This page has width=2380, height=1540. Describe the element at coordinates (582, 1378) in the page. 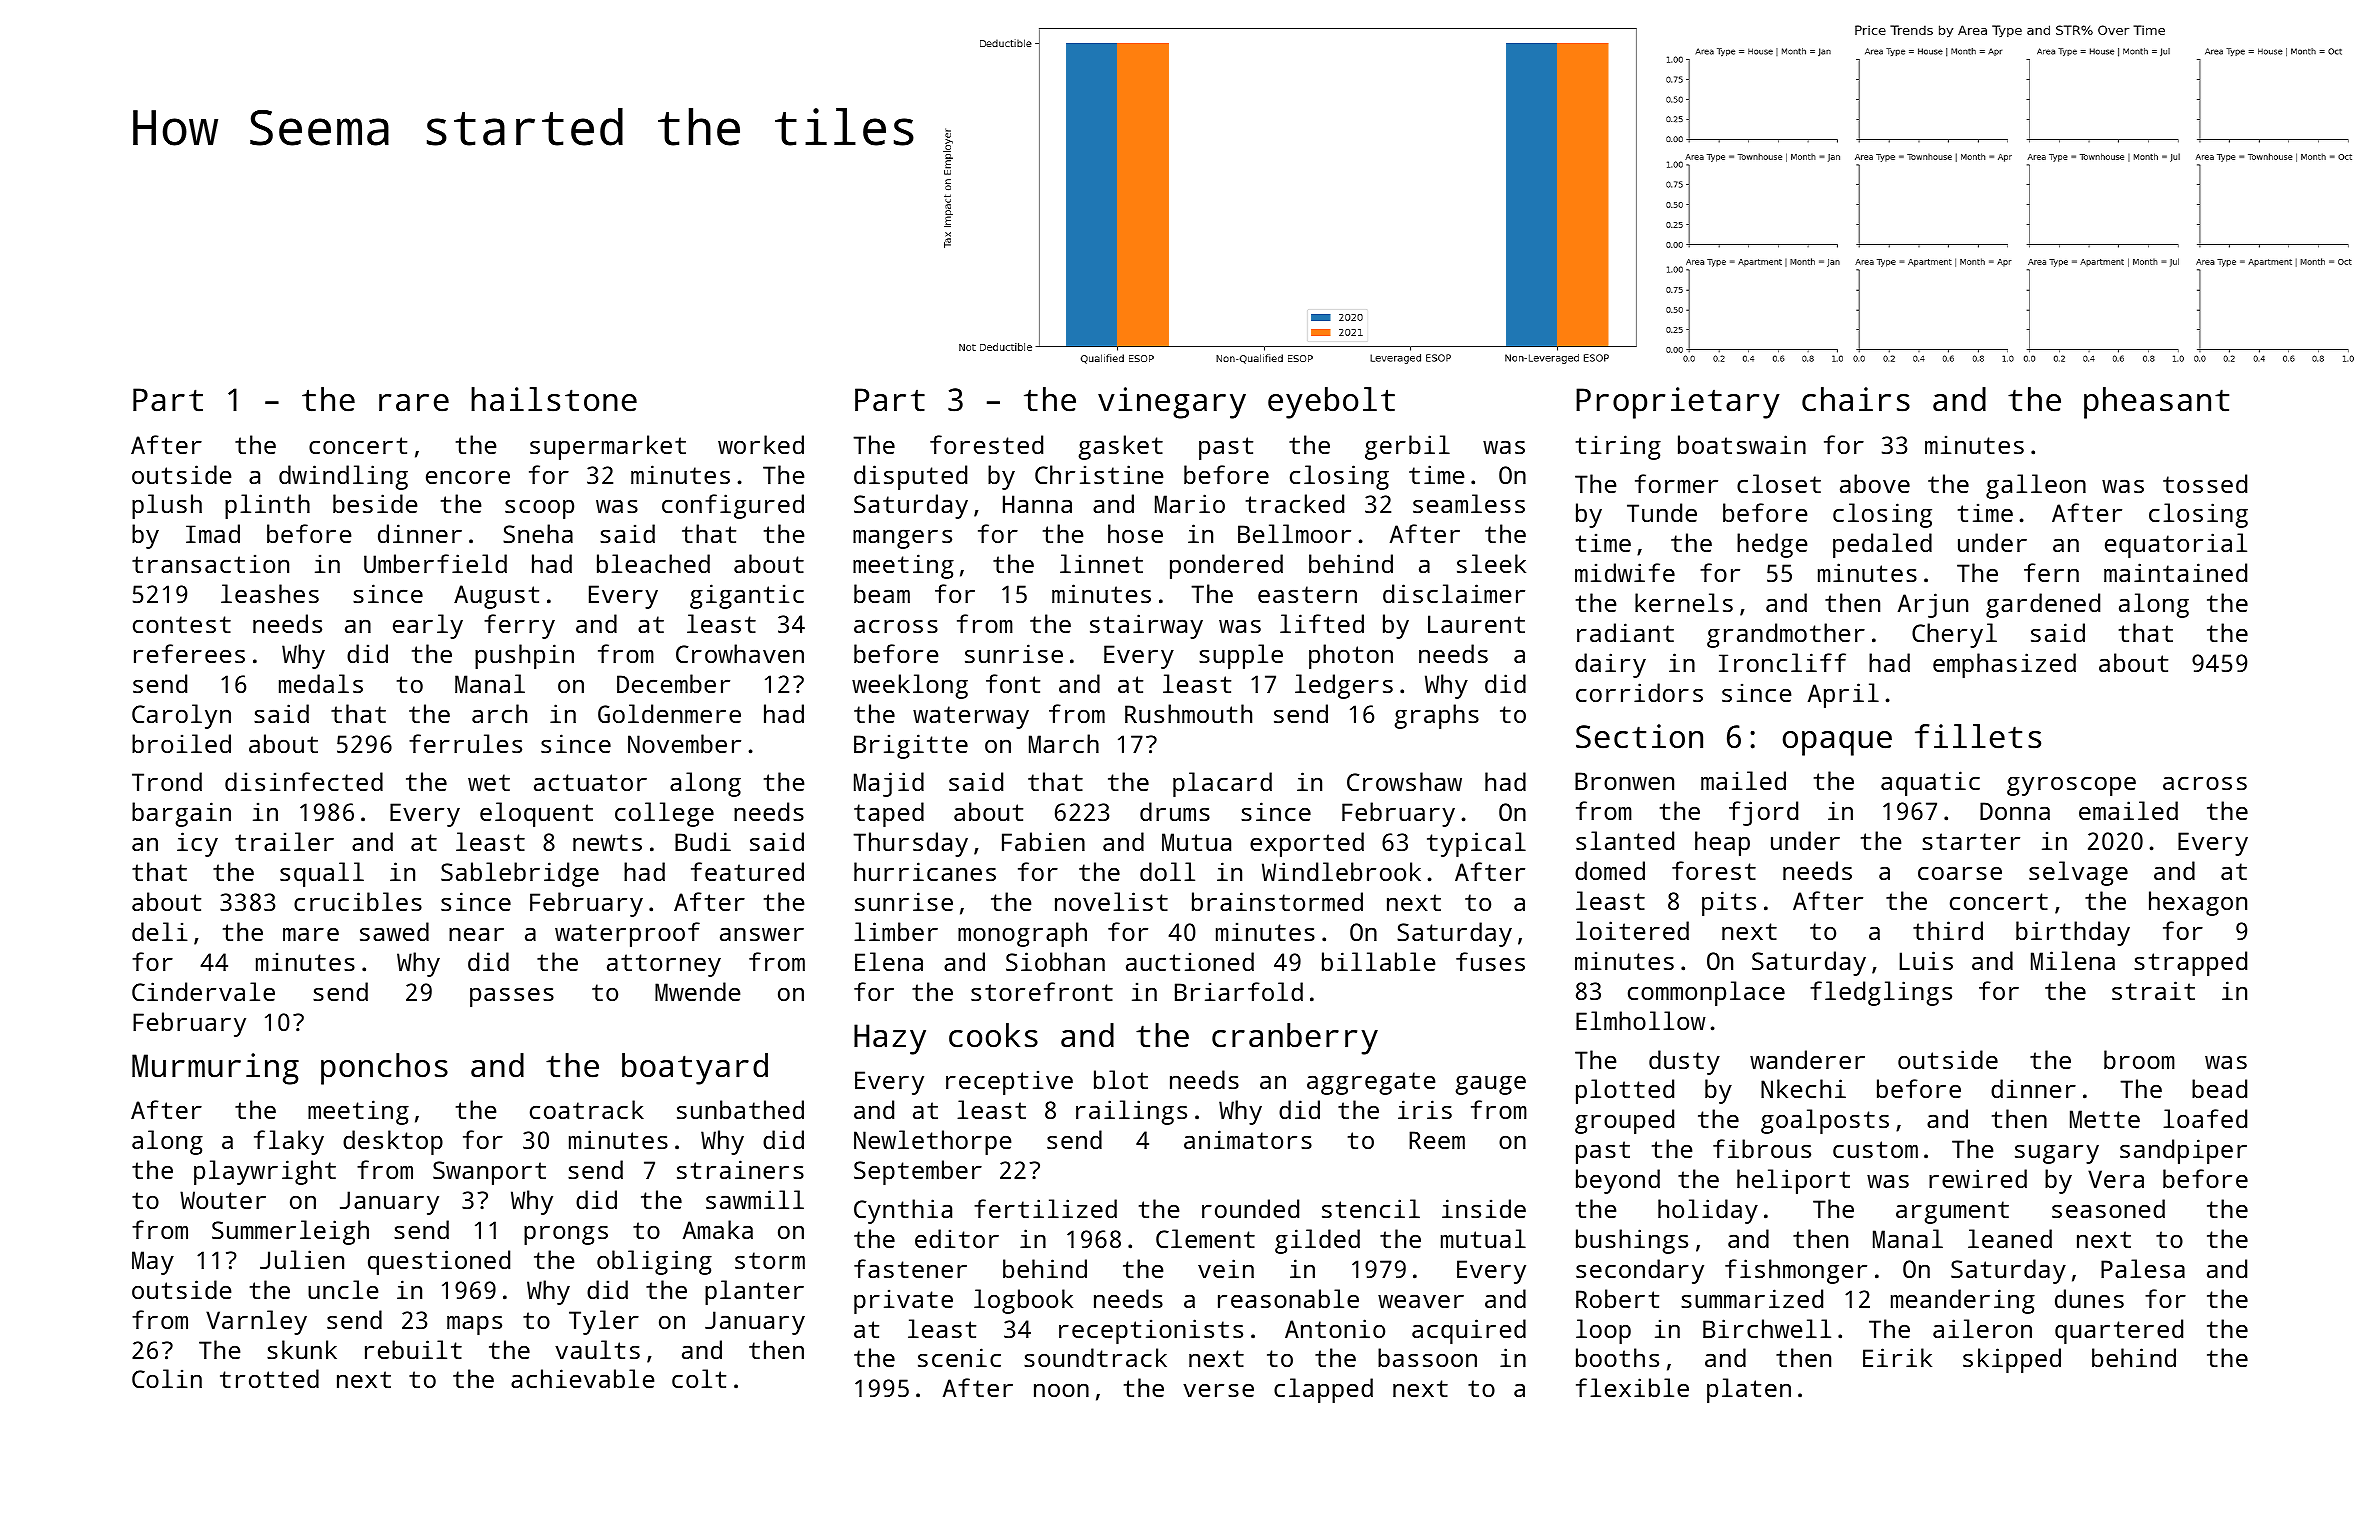

I see `achievable` at that location.
